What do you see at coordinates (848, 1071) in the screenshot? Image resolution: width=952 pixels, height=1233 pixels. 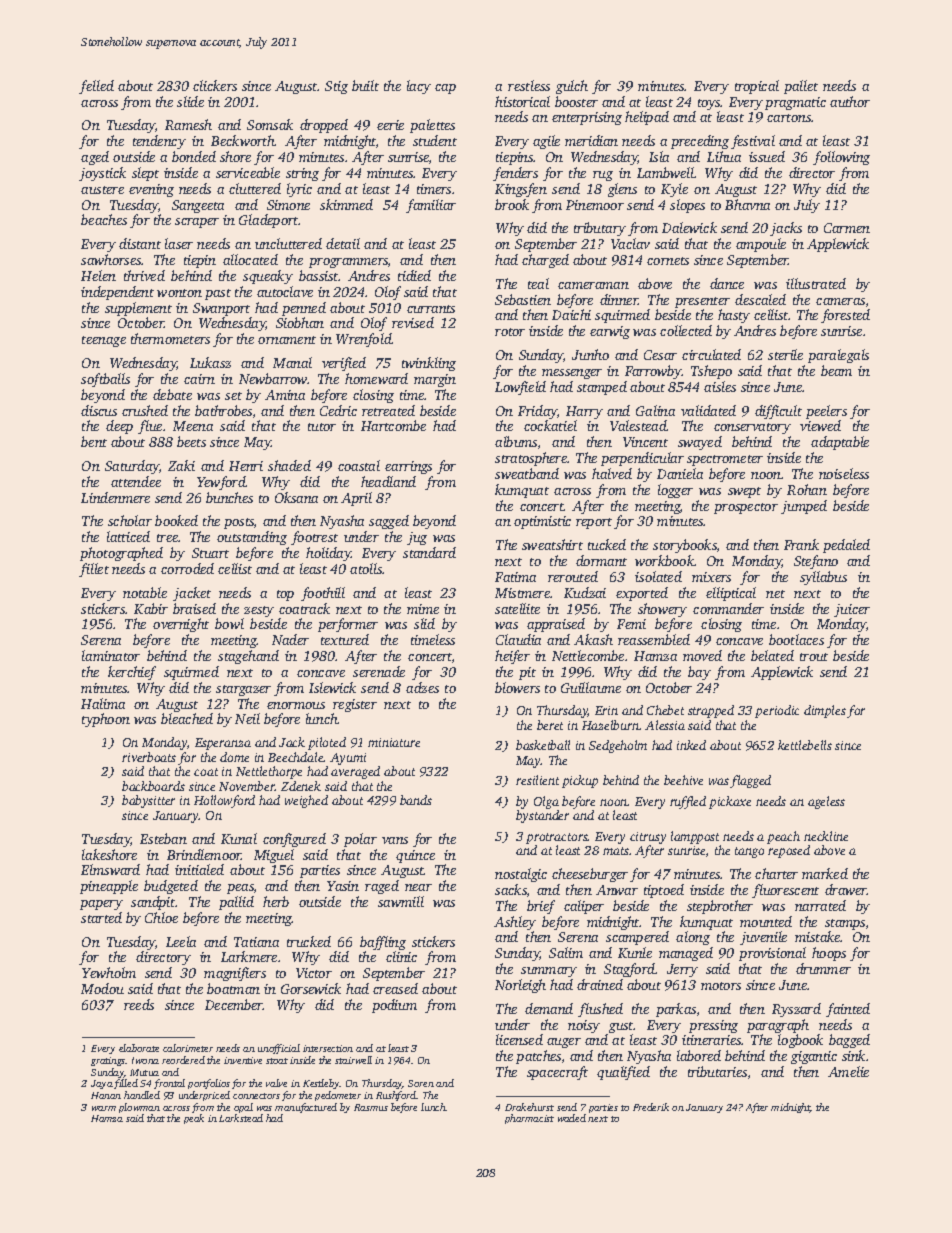 I see `Amelie` at bounding box center [848, 1071].
